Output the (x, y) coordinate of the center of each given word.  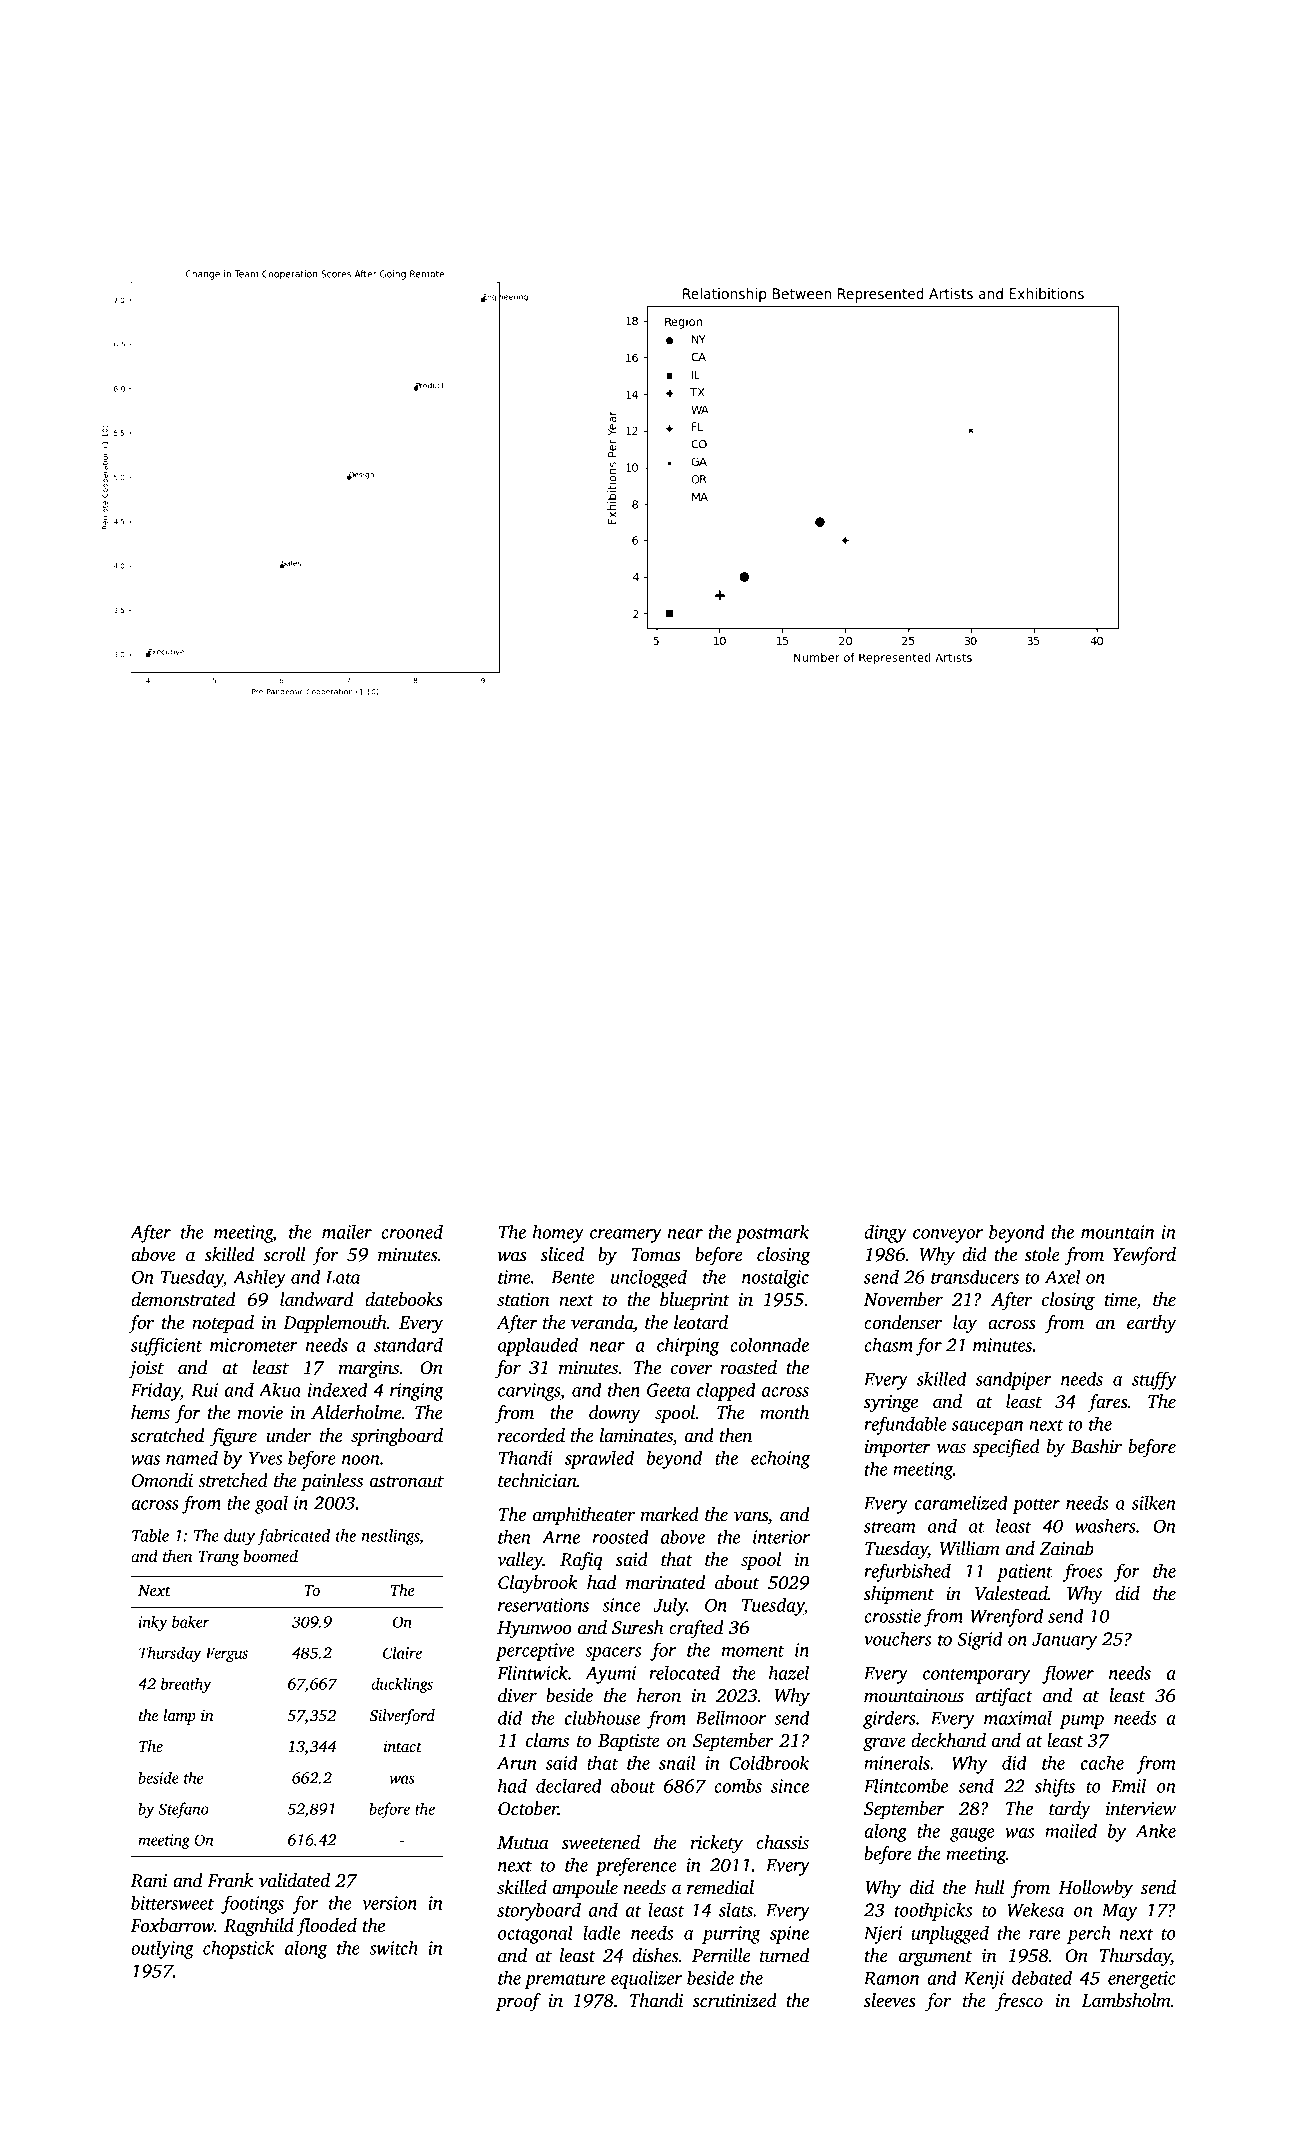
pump (1082, 1722)
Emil (1128, 1785)
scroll (284, 1254)
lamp (179, 1717)
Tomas (656, 1255)
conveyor (948, 1236)
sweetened (601, 1842)
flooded (326, 1927)
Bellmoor (730, 1717)
